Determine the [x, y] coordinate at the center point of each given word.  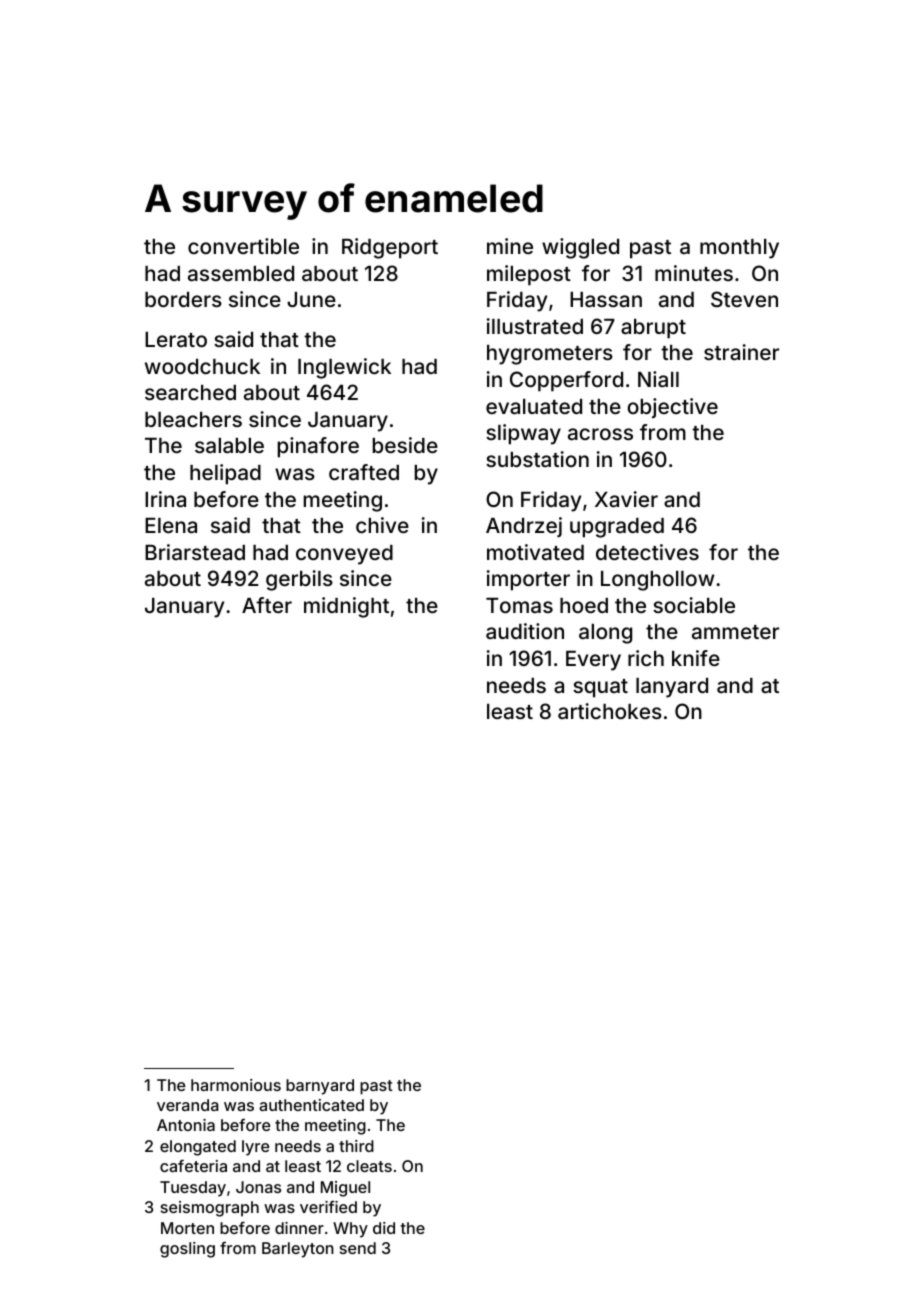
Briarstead [195, 552]
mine [510, 246]
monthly [739, 249]
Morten [187, 1228]
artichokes [610, 711]
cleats [369, 1166]
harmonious [236, 1085]
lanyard [672, 688]
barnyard [320, 1087]
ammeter [735, 632]
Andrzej [524, 527]
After [267, 605]
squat [600, 688]
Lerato [176, 339]
